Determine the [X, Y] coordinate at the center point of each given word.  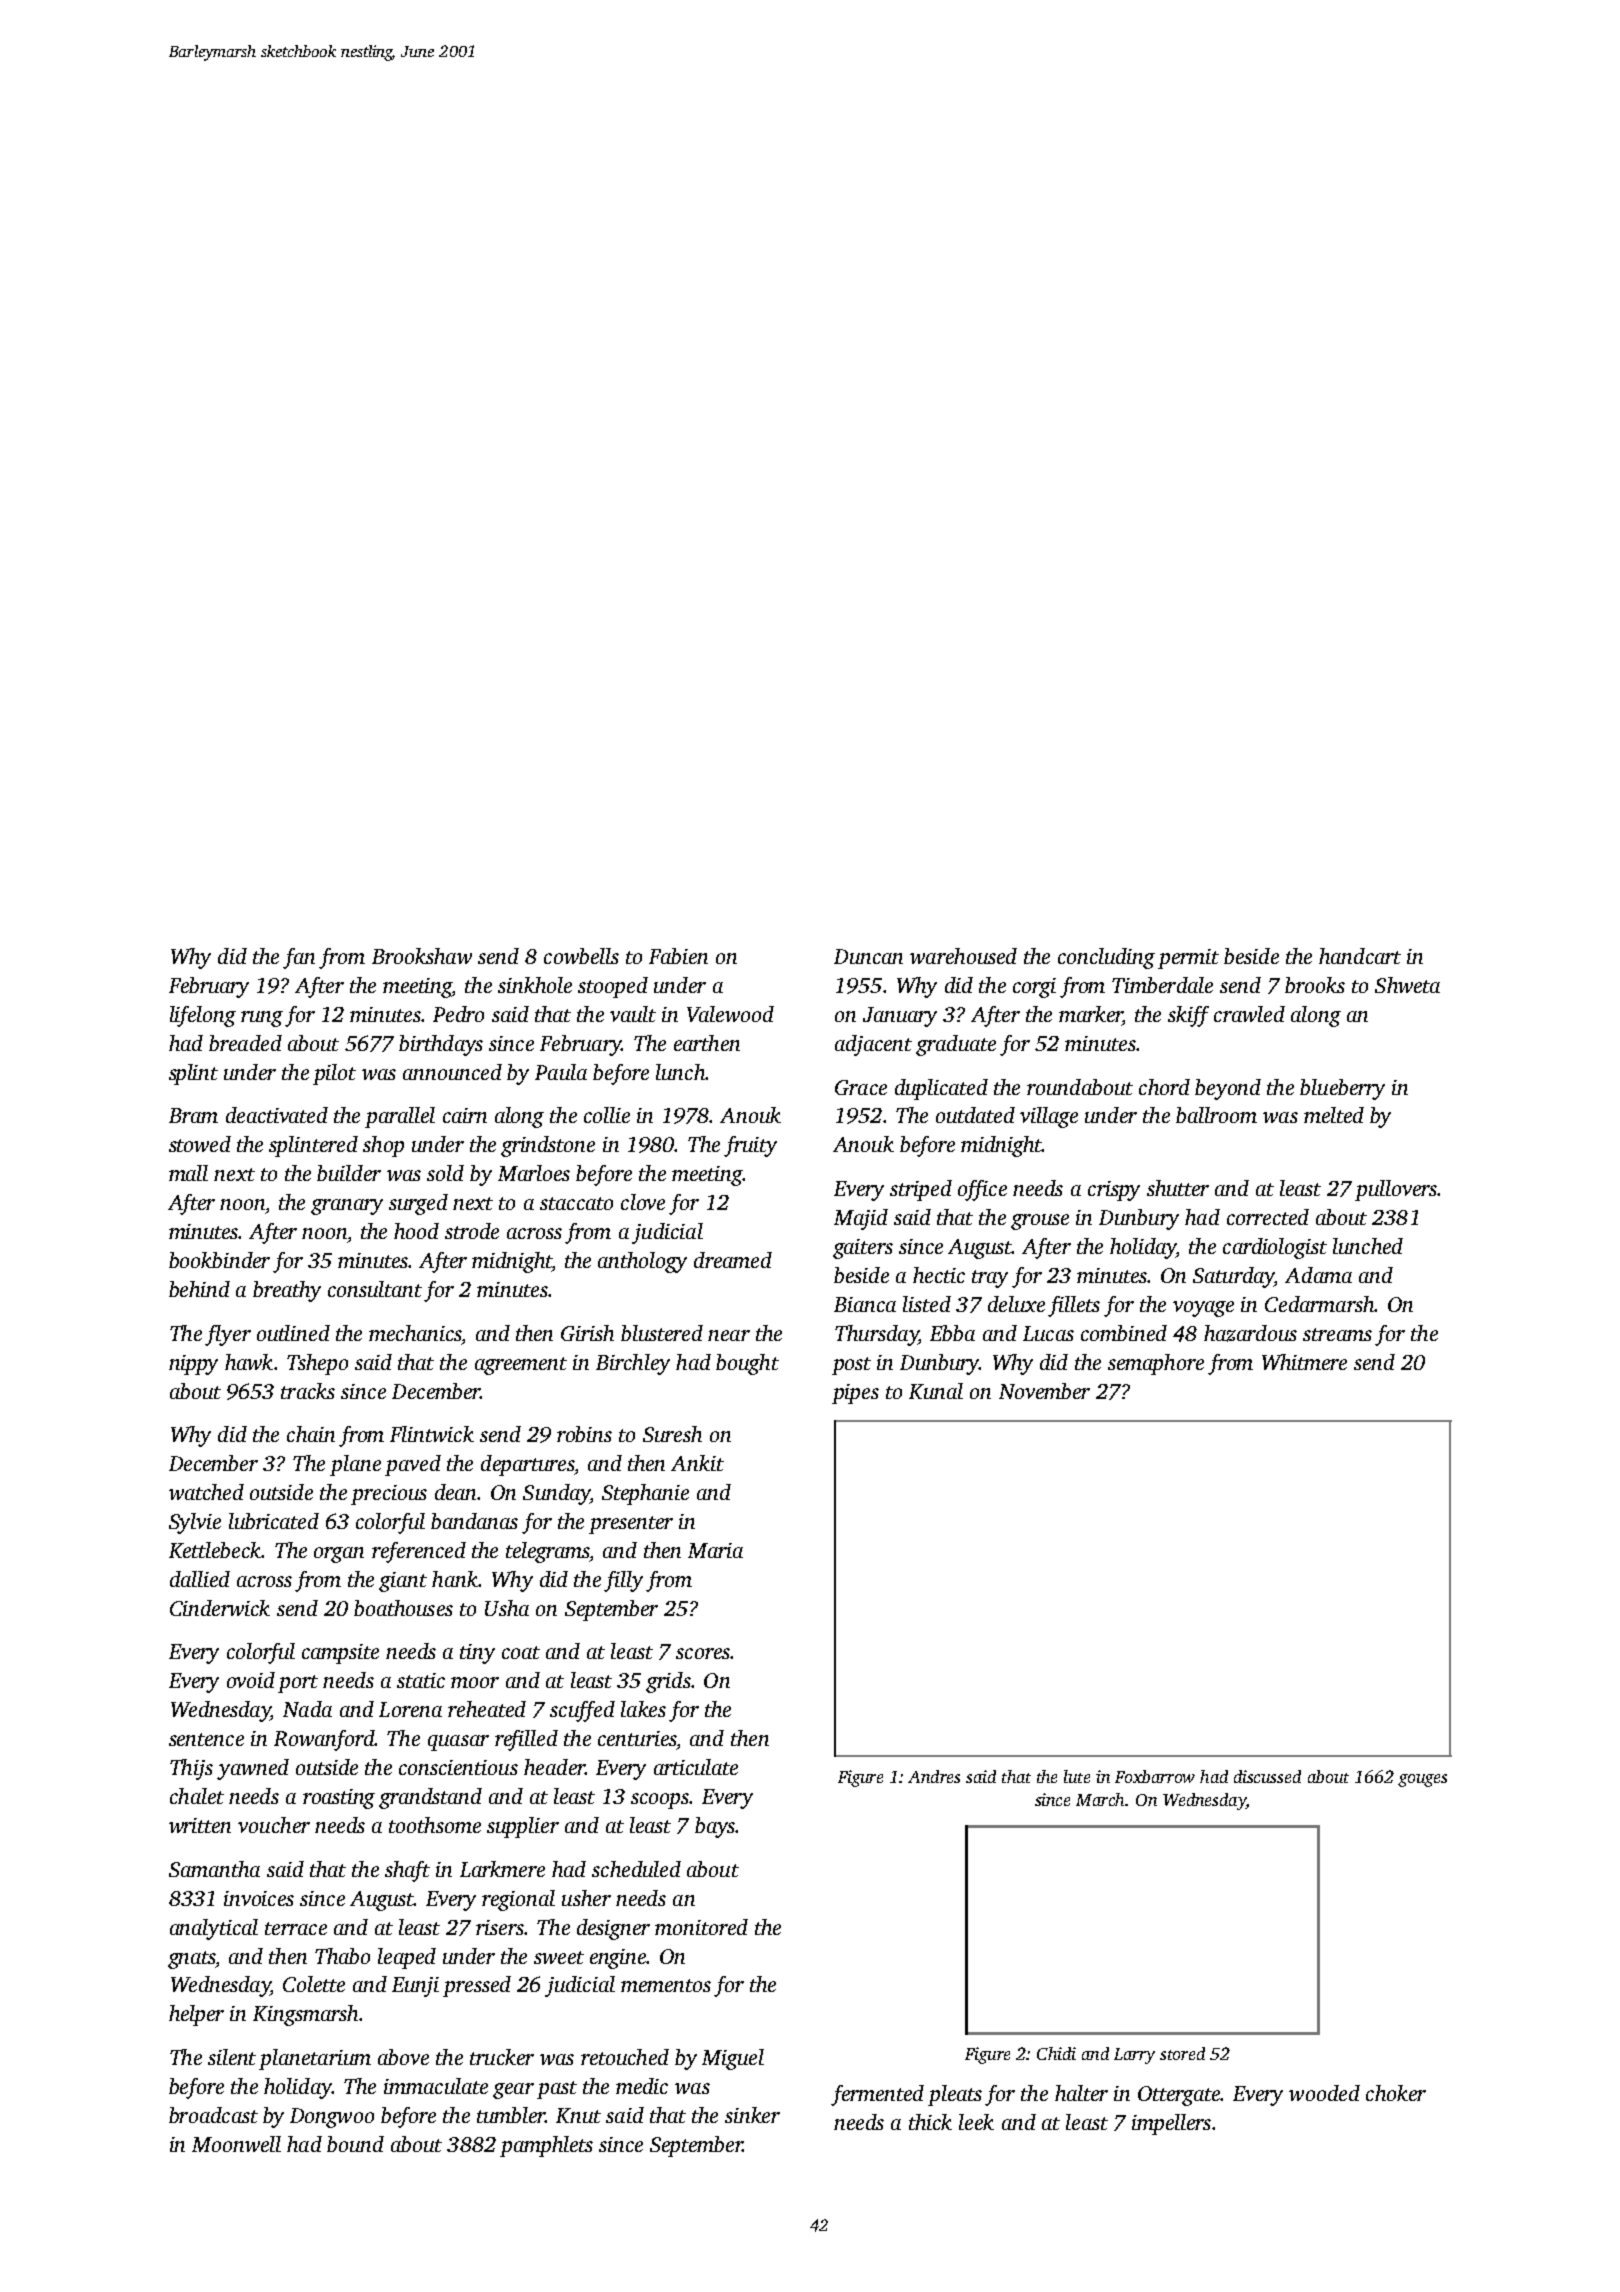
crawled [1249, 1014]
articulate [696, 1767]
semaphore [1156, 1364]
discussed [1267, 1776]
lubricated [274, 1521]
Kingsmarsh [305, 2015]
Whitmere [1304, 1362]
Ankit [697, 1463]
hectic [939, 1275]
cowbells [581, 956]
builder [349, 1173]
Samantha [214, 1869]
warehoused [963, 956]
